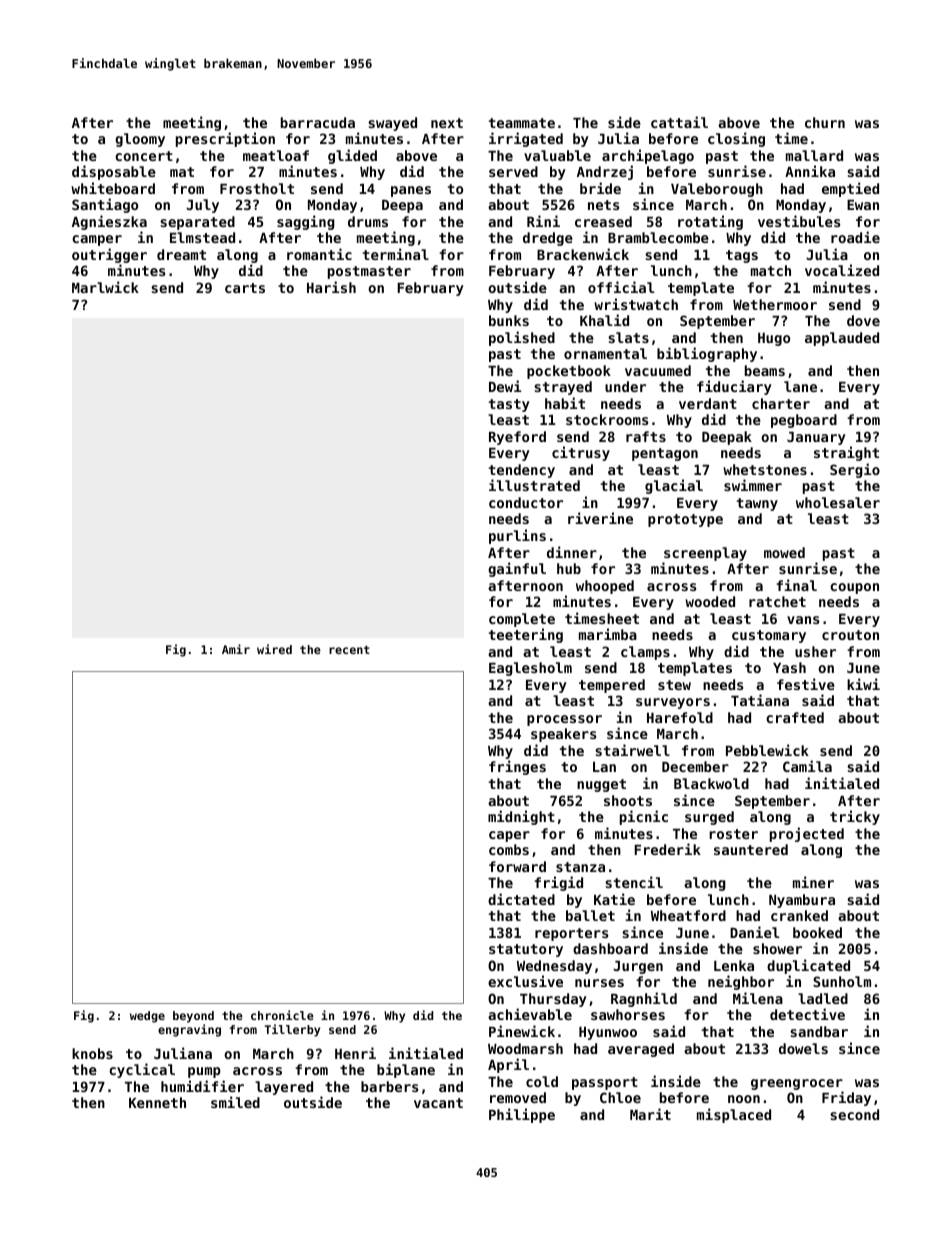 This screenshot has width=952, height=1233. What do you see at coordinates (225, 139) in the screenshot?
I see `prescription` at bounding box center [225, 139].
